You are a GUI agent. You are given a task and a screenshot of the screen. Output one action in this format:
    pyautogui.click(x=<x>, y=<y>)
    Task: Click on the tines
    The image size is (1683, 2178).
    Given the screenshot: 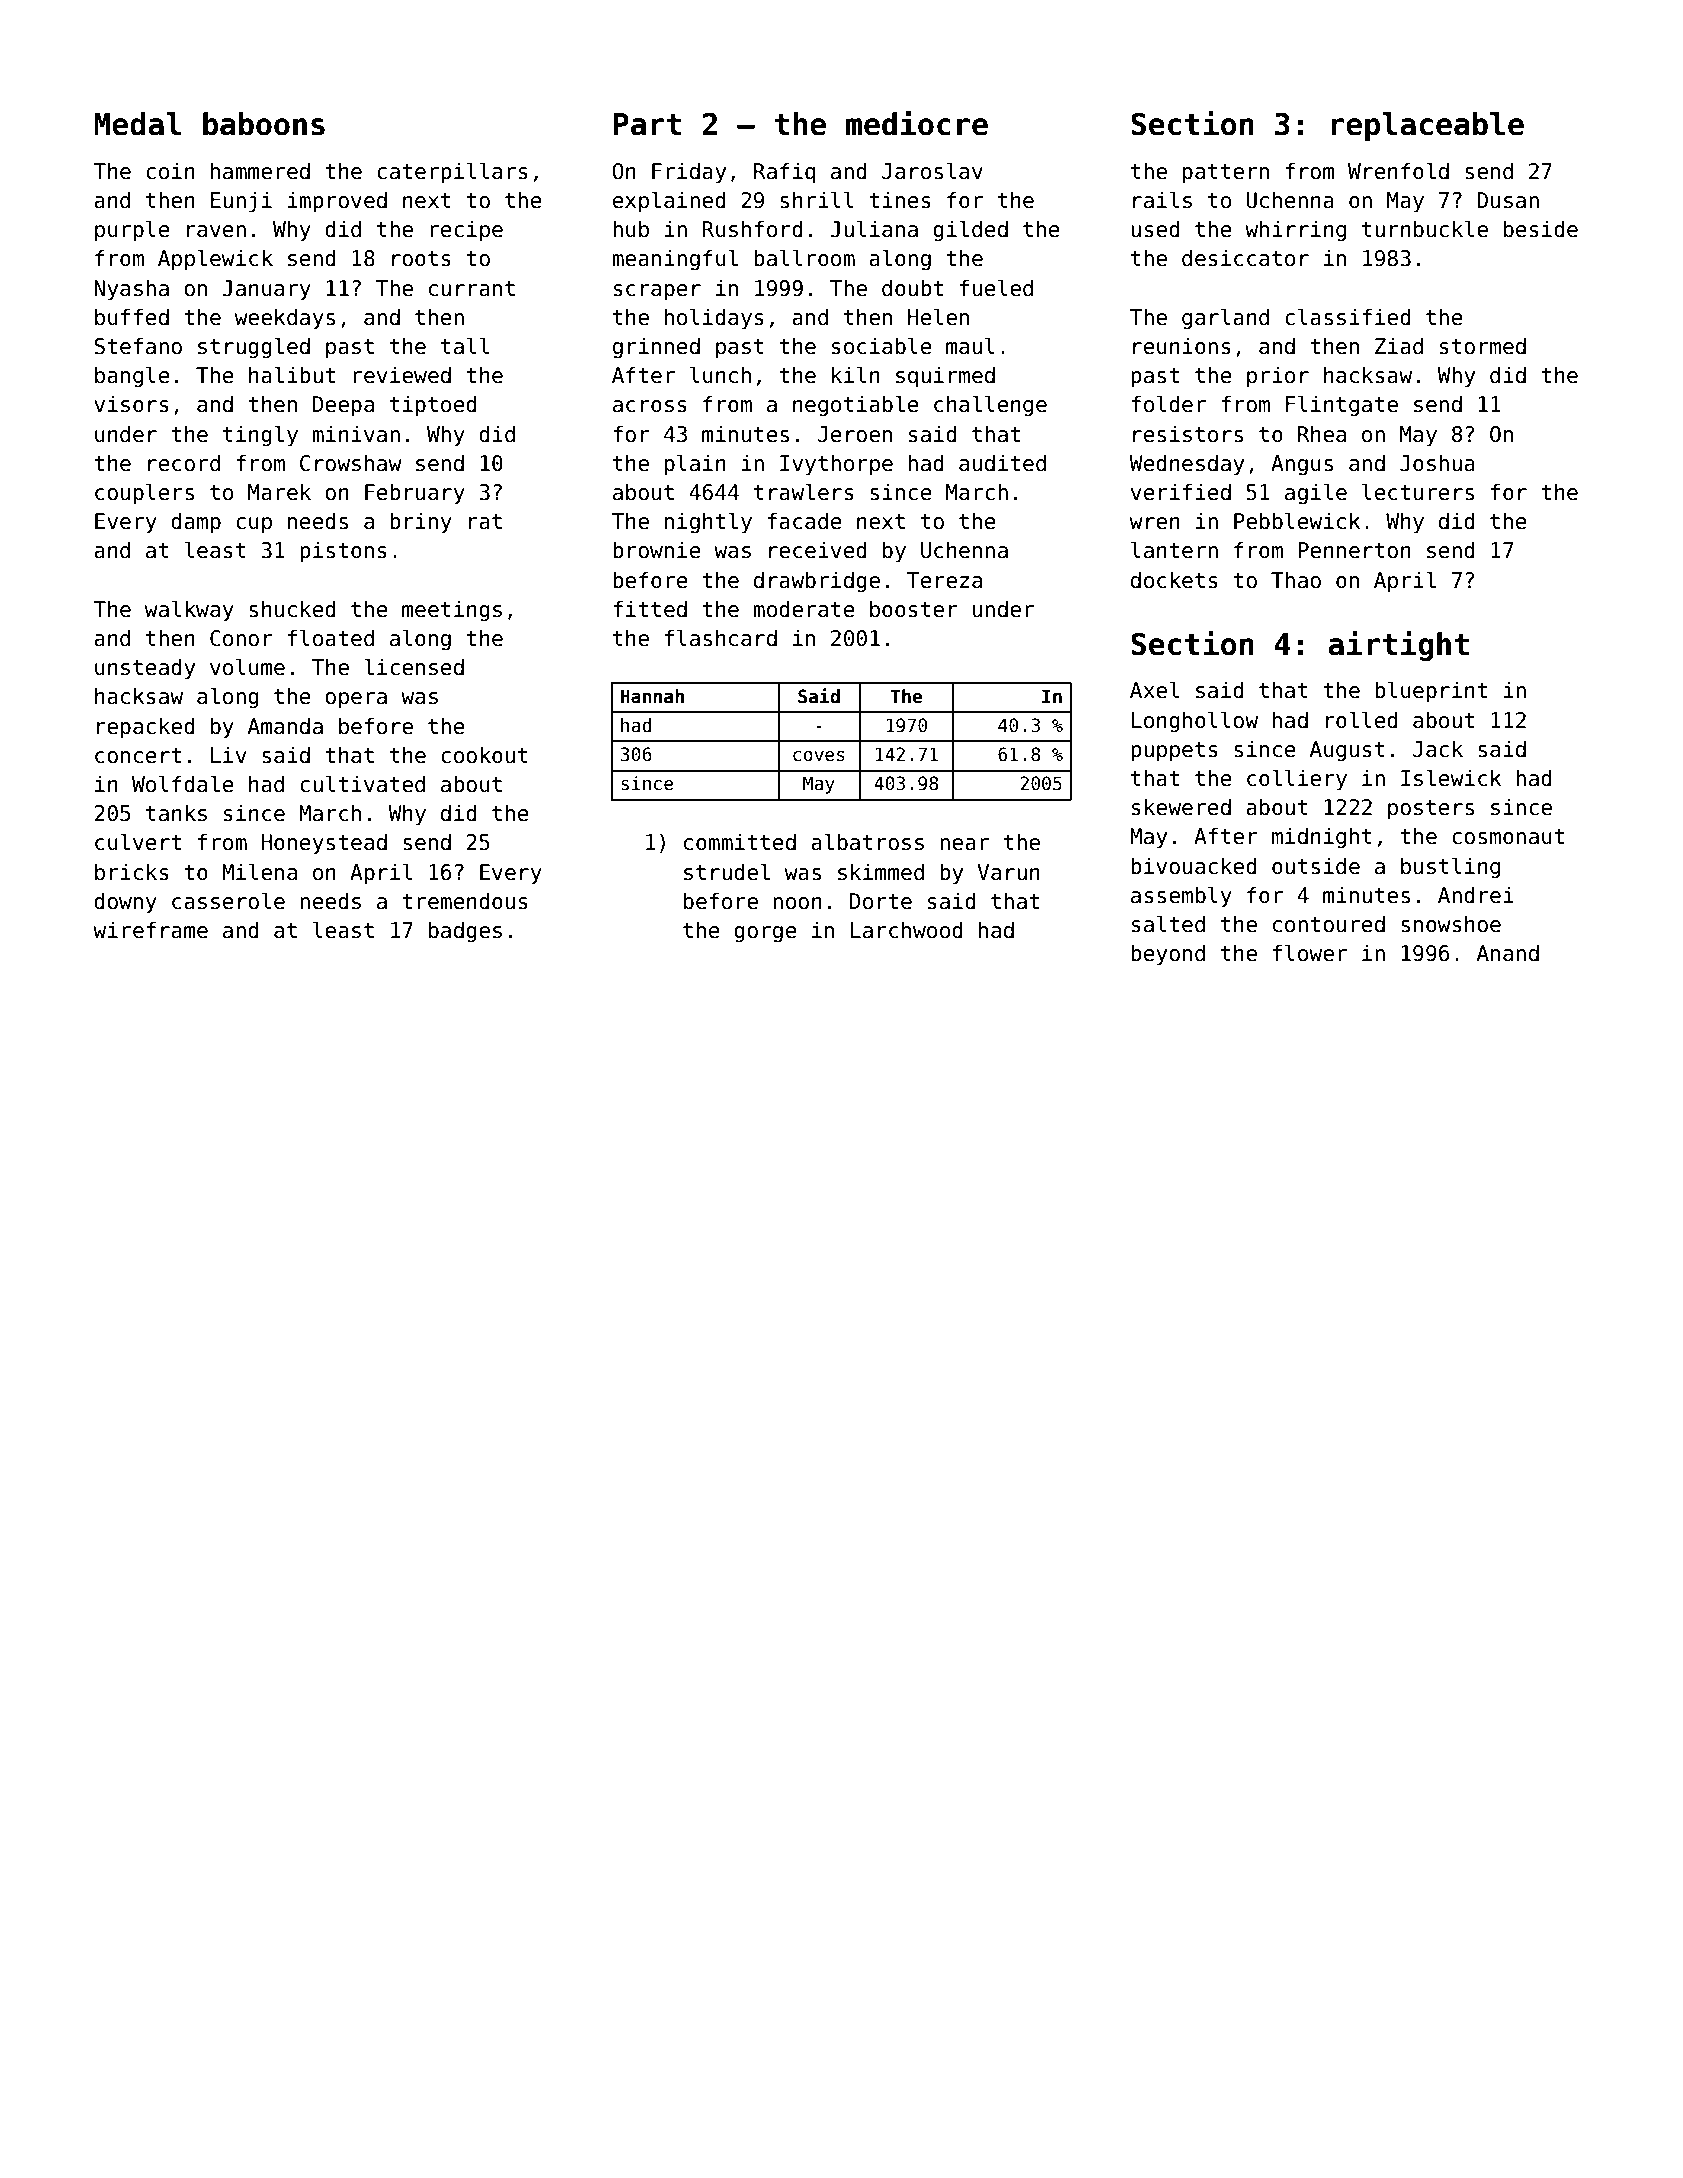 What is the action you would take?
    pyautogui.click(x=900, y=200)
